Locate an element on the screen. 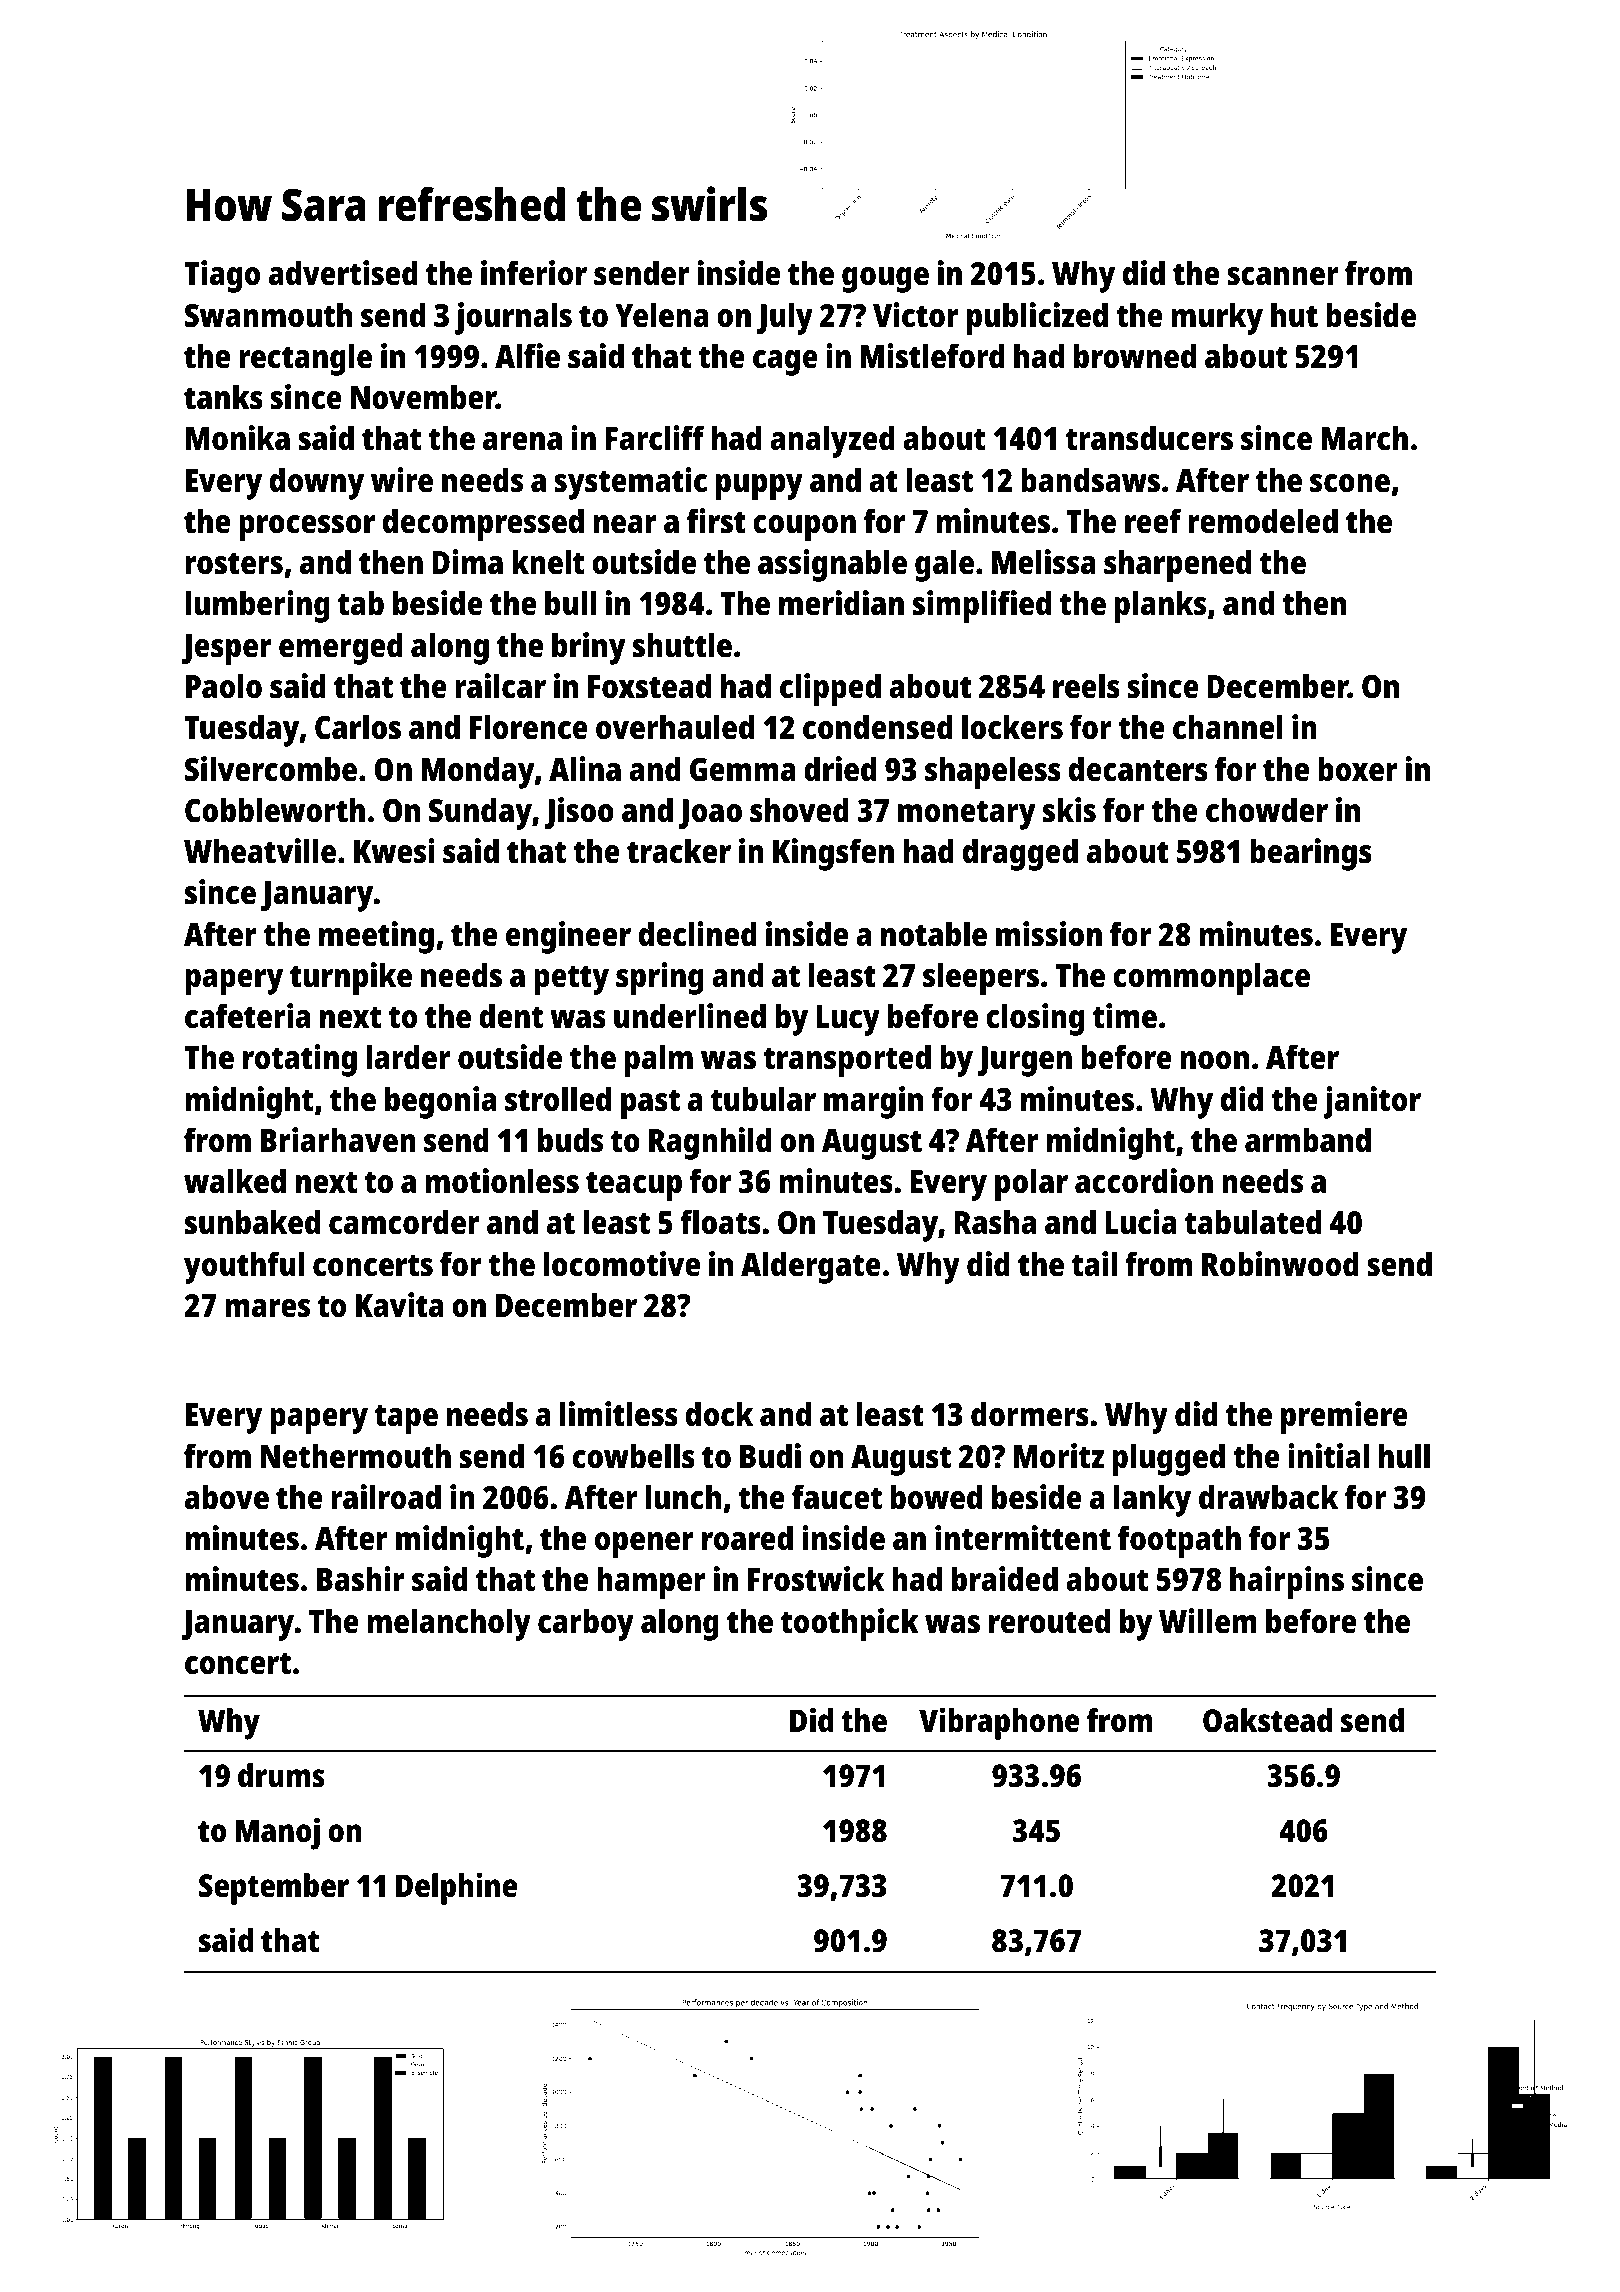 The height and width of the screenshot is (2292, 1620). Kingsfen is located at coordinates (833, 854).
